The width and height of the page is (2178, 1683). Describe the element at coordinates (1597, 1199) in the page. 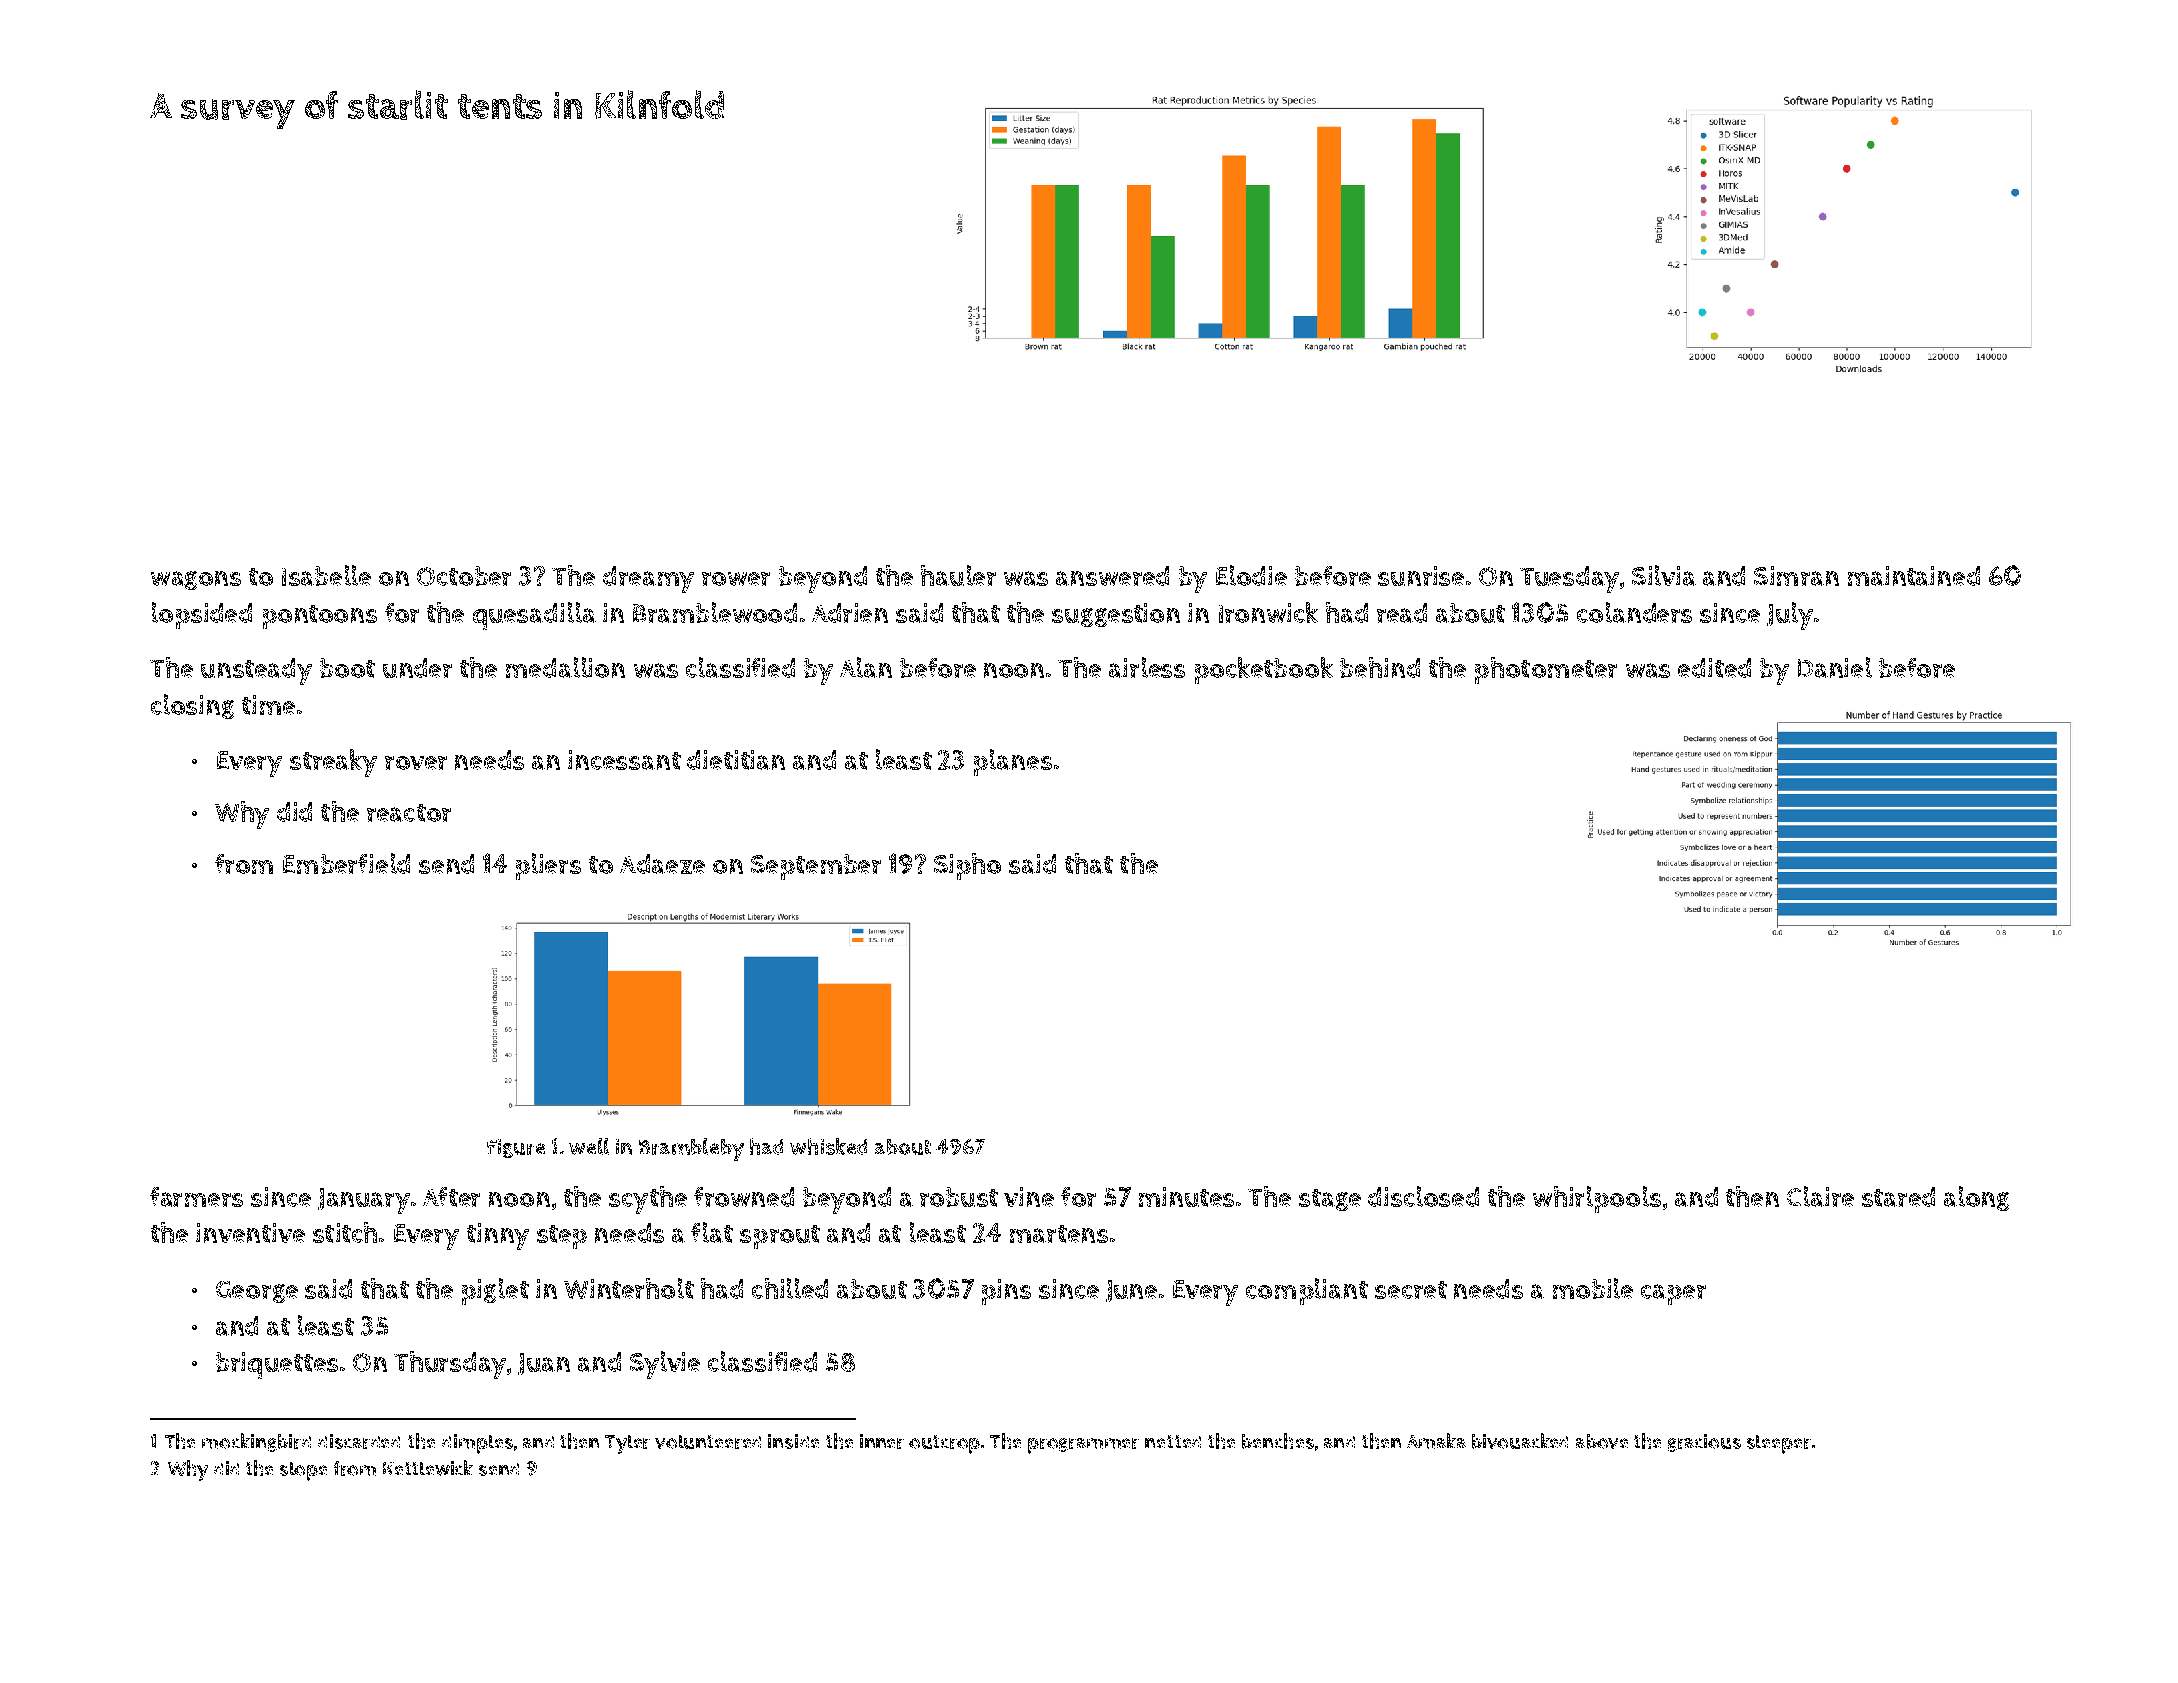

I see `whirlpools` at that location.
